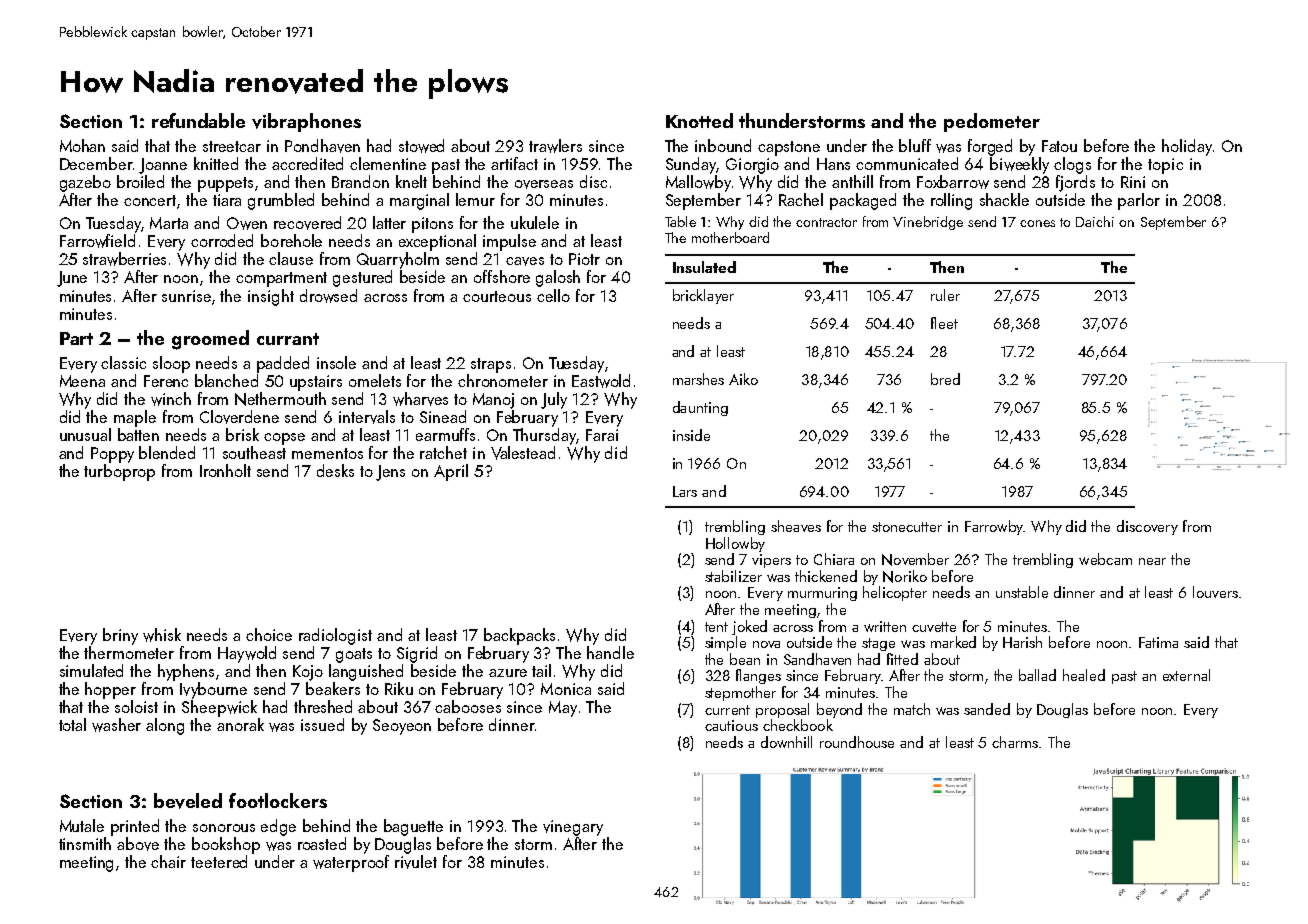 The height and width of the screenshot is (924, 1308). Describe the element at coordinates (72, 724) in the screenshot. I see `total` at that location.
